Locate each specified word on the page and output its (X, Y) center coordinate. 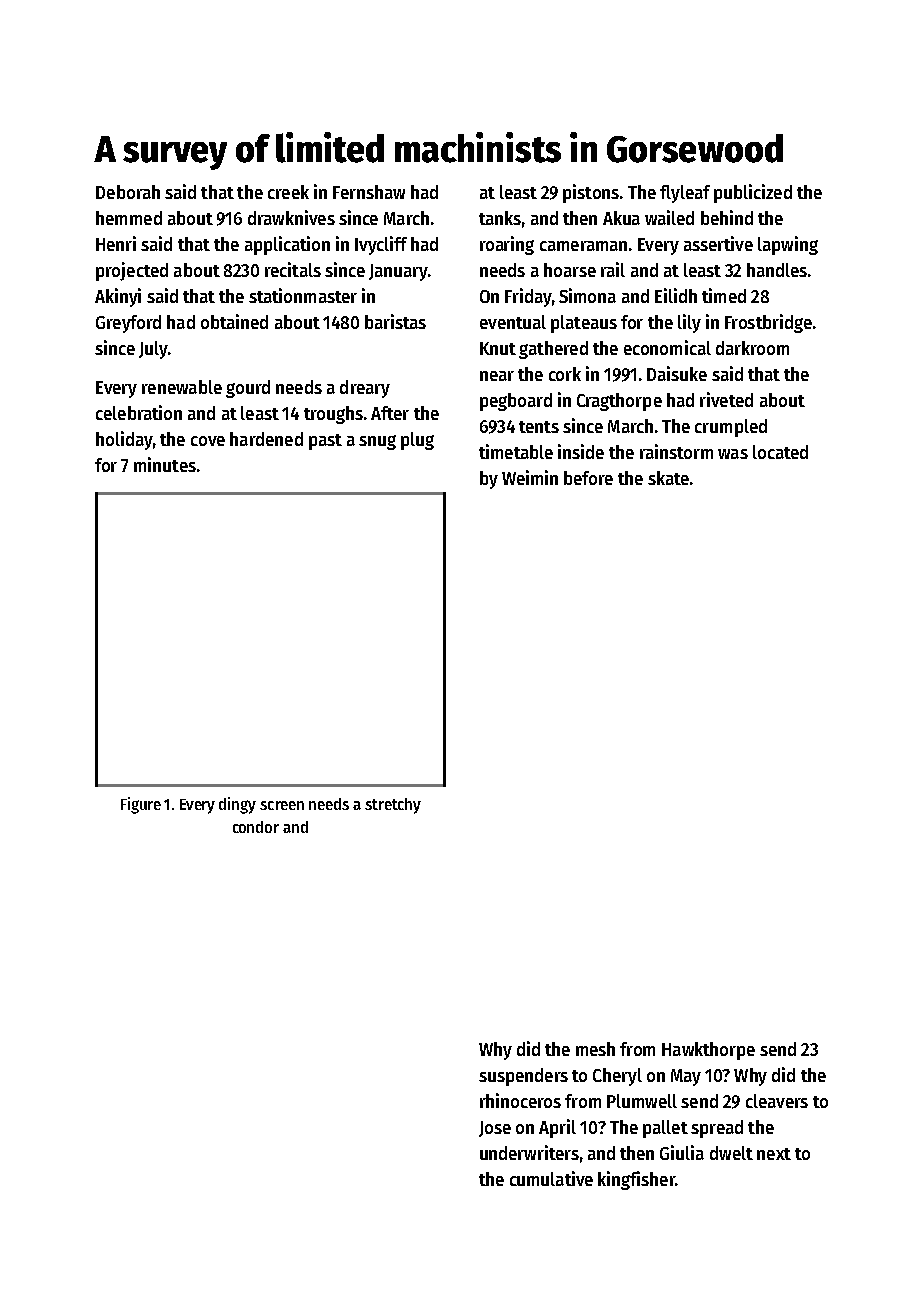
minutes (165, 464)
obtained (234, 321)
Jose (495, 1129)
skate (668, 478)
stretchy (393, 806)
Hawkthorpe (708, 1051)
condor (256, 827)
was (733, 454)
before (588, 478)
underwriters (529, 1152)
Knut (498, 348)
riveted (726, 399)
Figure (141, 805)
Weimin (530, 477)
